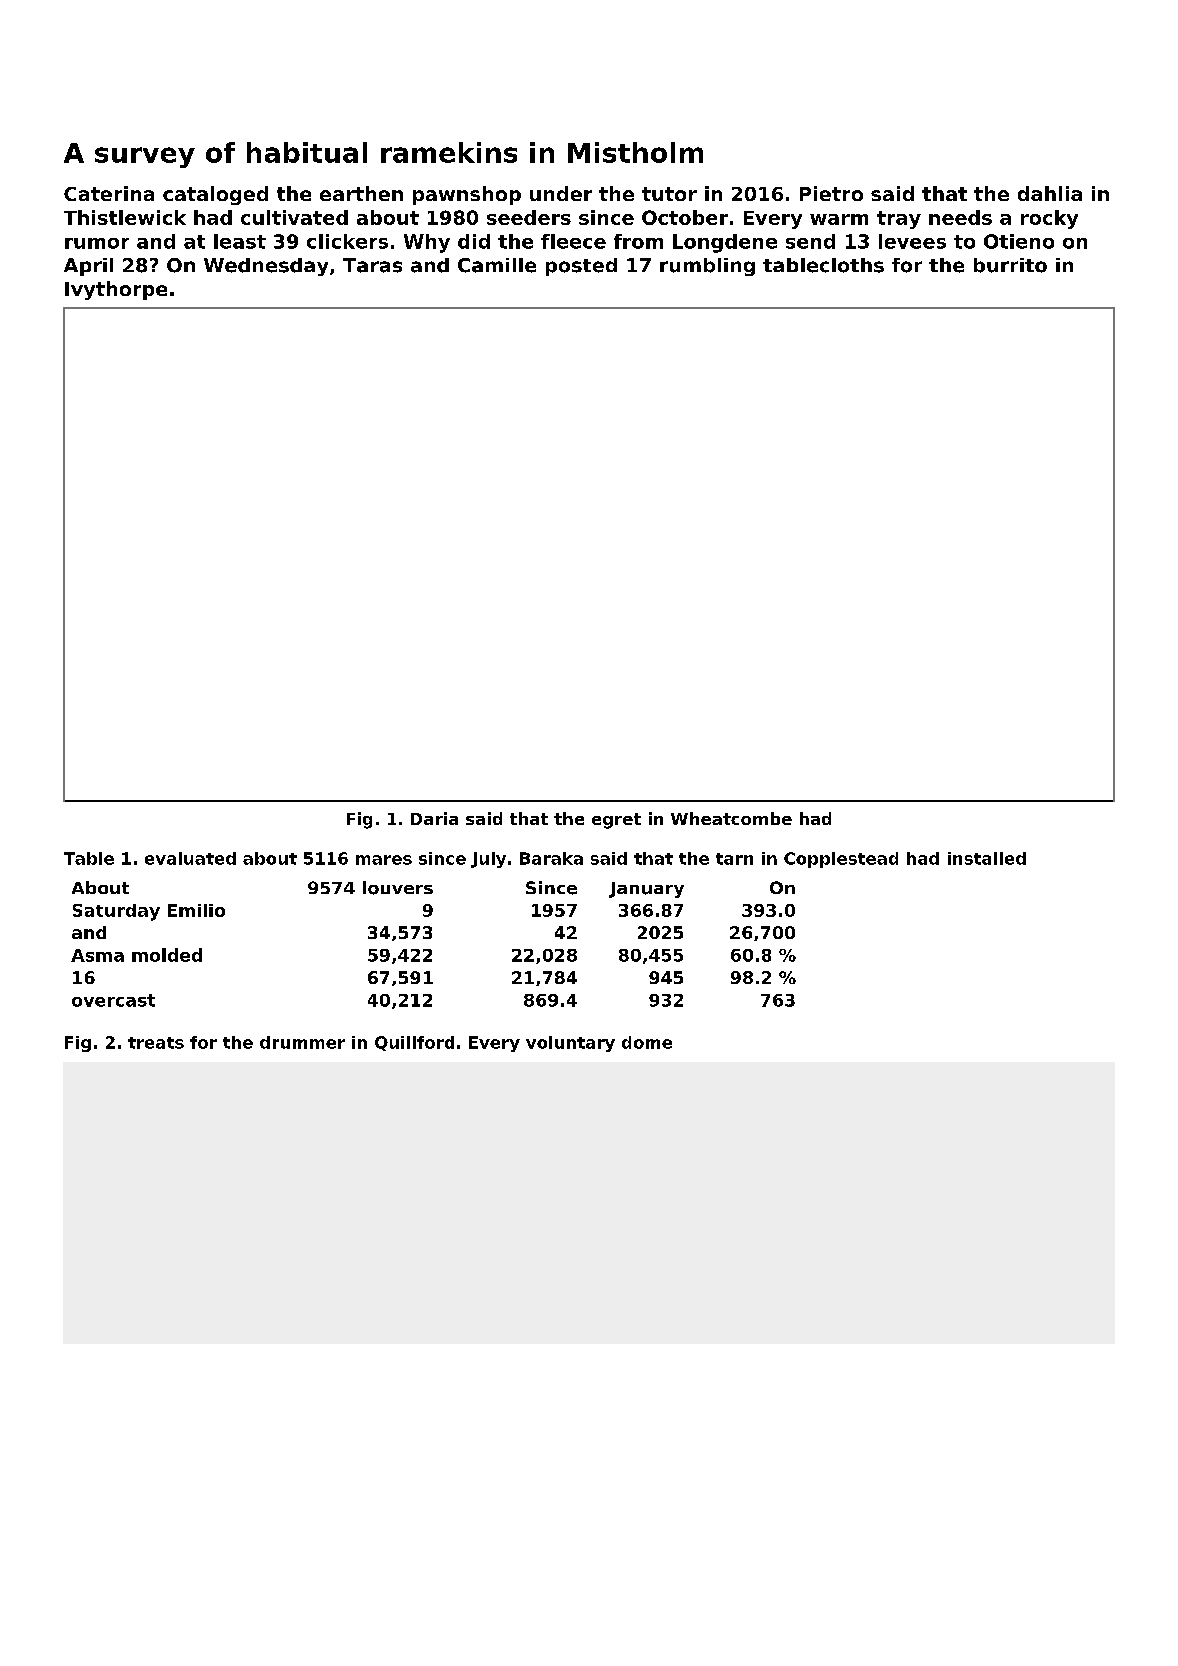 This screenshot has height=1666, width=1178. I want to click on Wheatcombe, so click(731, 818).
